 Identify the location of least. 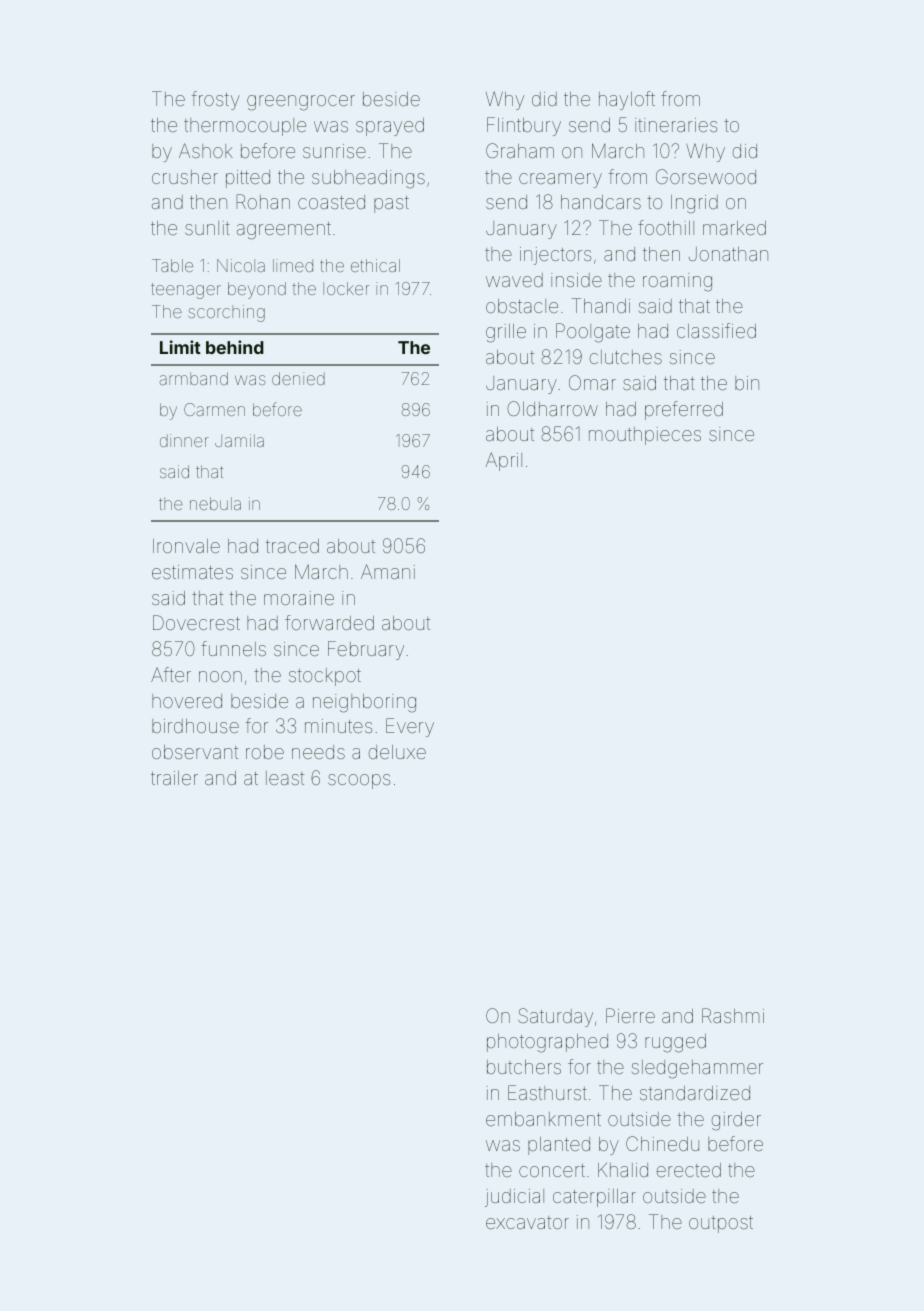
(285, 778).
